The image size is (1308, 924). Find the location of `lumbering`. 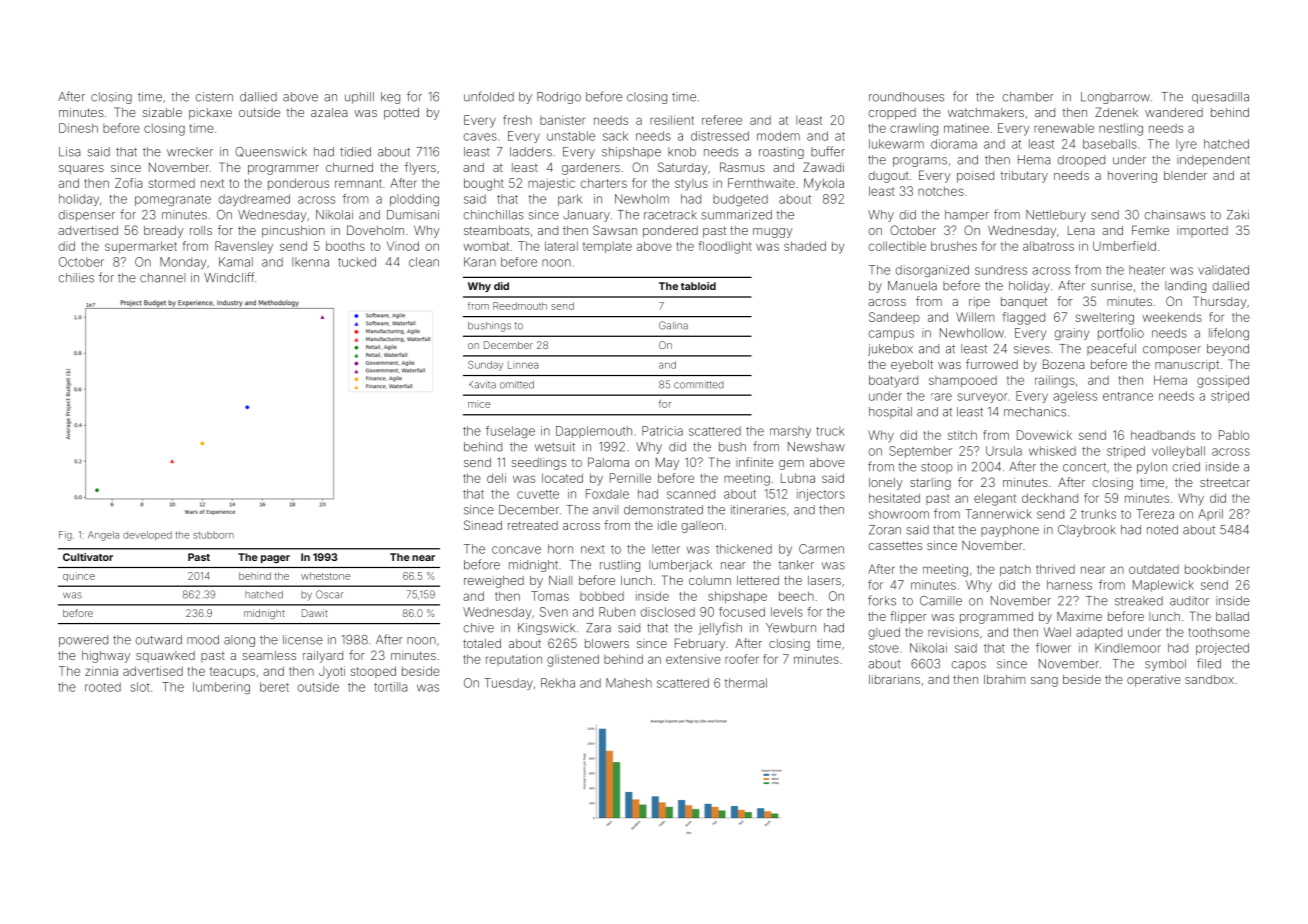

lumbering is located at coordinates (221, 688).
